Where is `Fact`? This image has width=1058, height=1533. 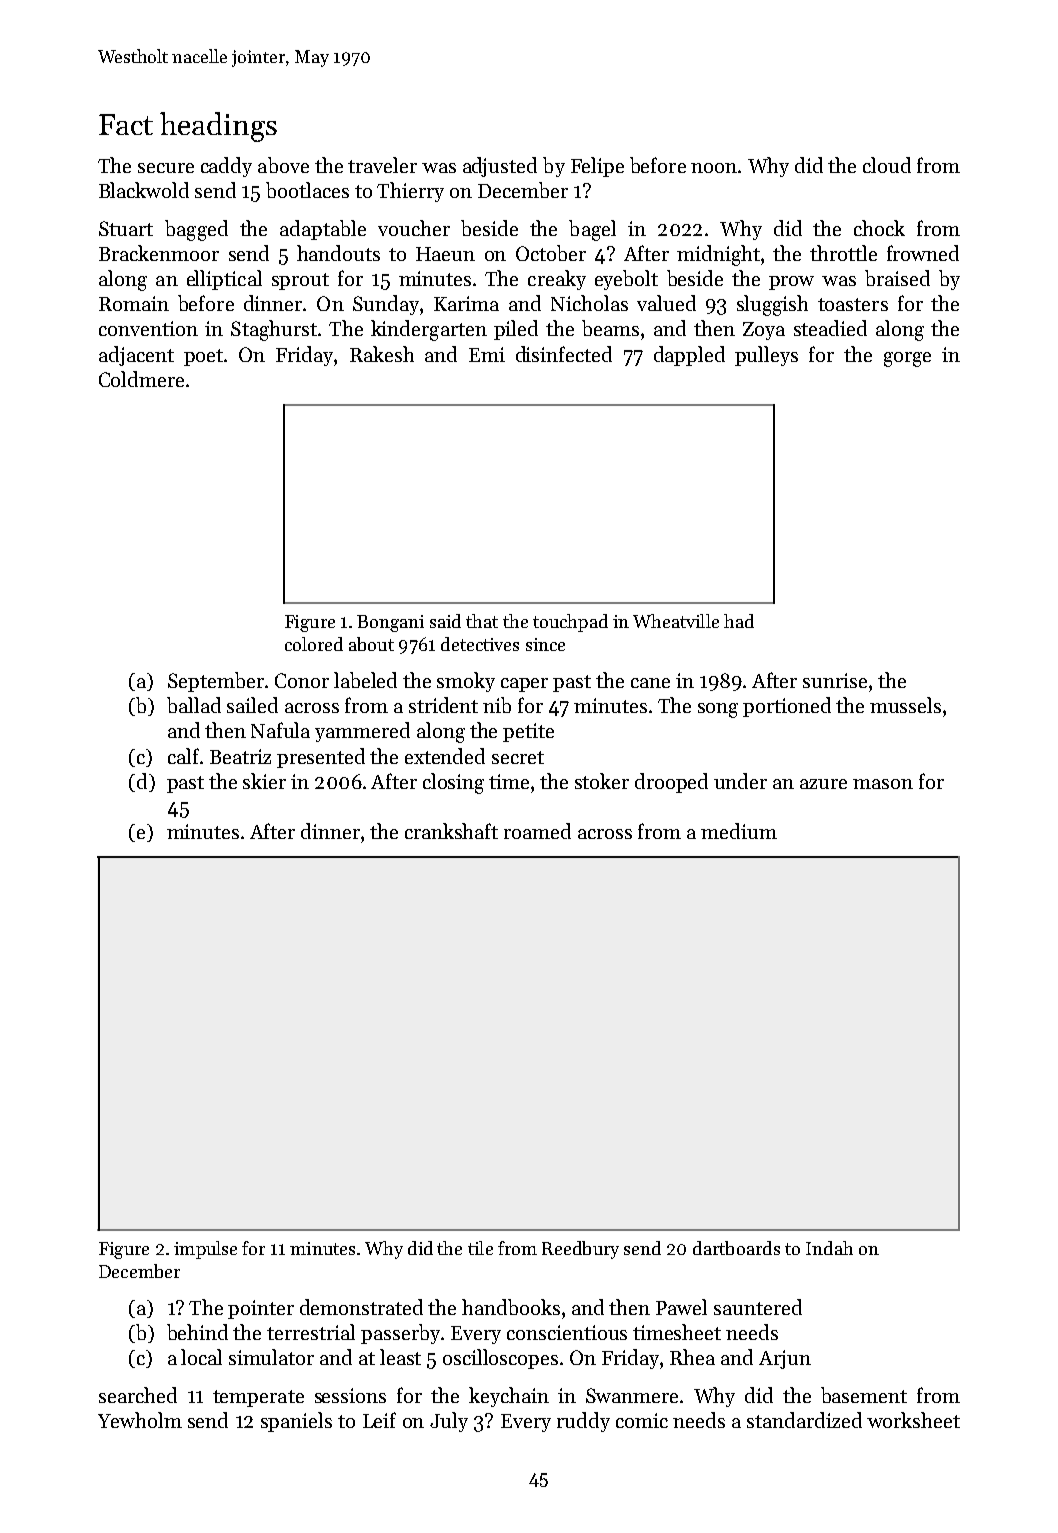 Fact is located at coordinates (126, 124).
